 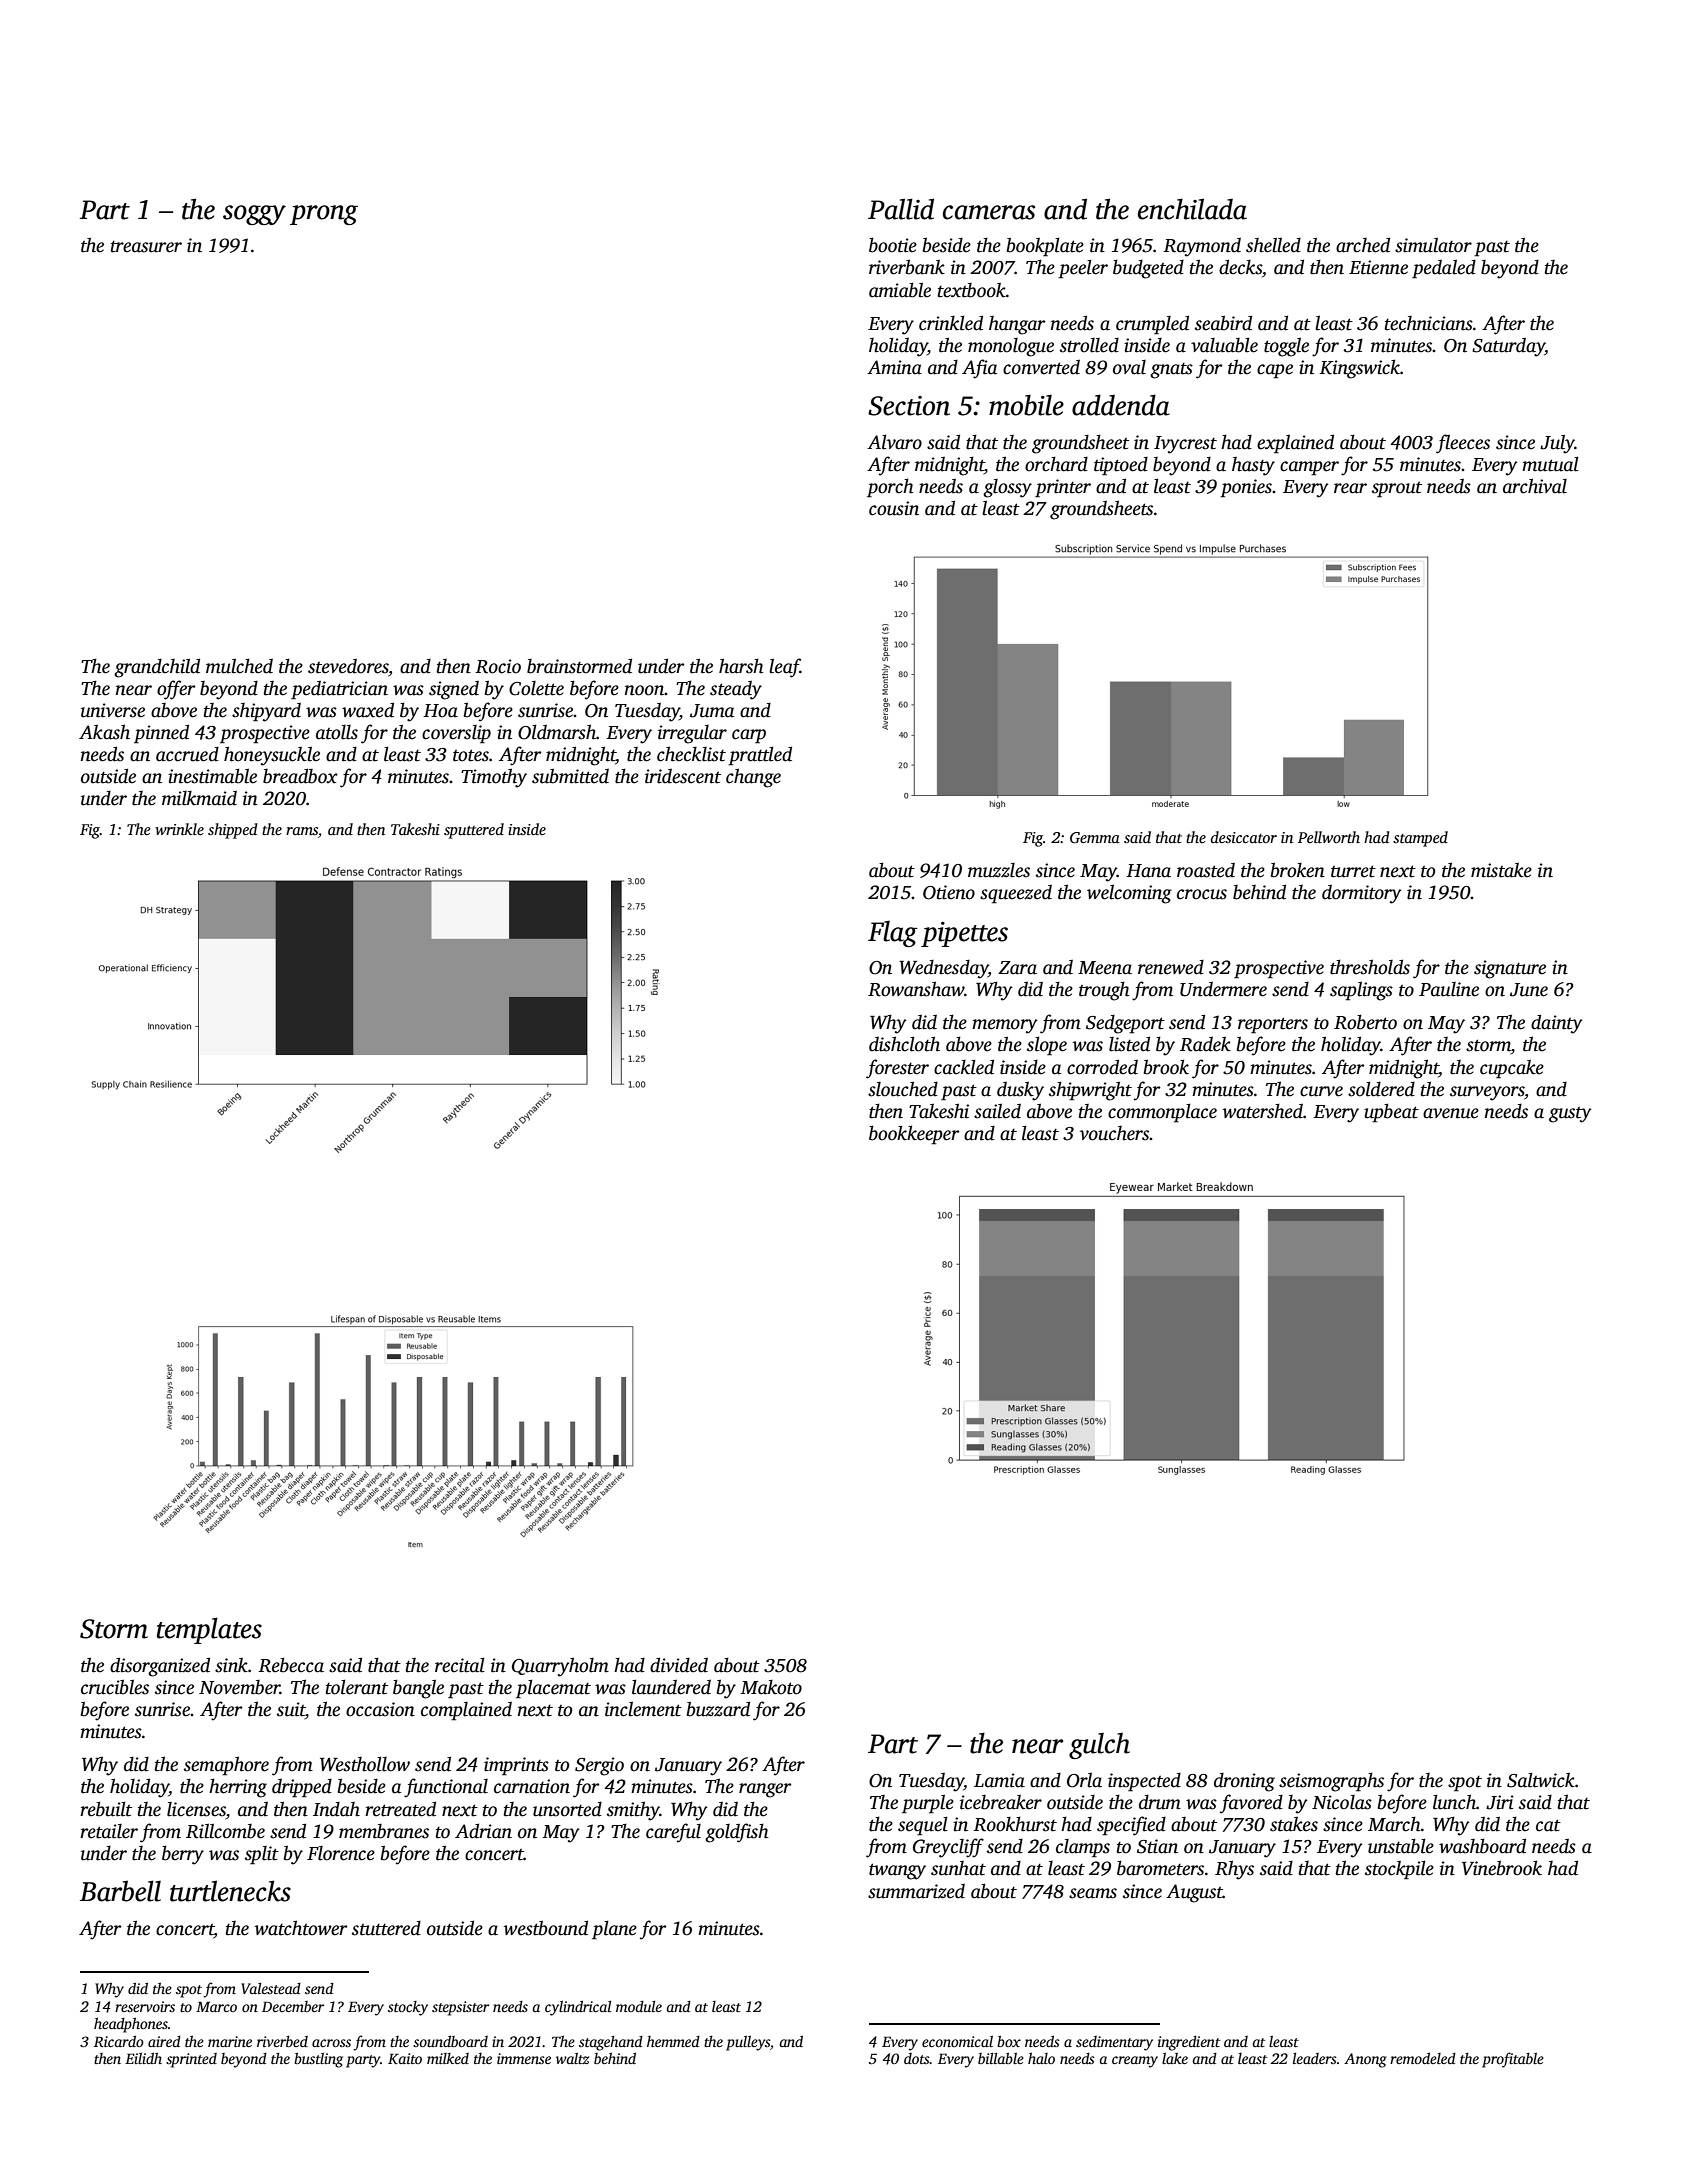 What do you see at coordinates (1451, 1113) in the screenshot?
I see `avenue` at bounding box center [1451, 1113].
